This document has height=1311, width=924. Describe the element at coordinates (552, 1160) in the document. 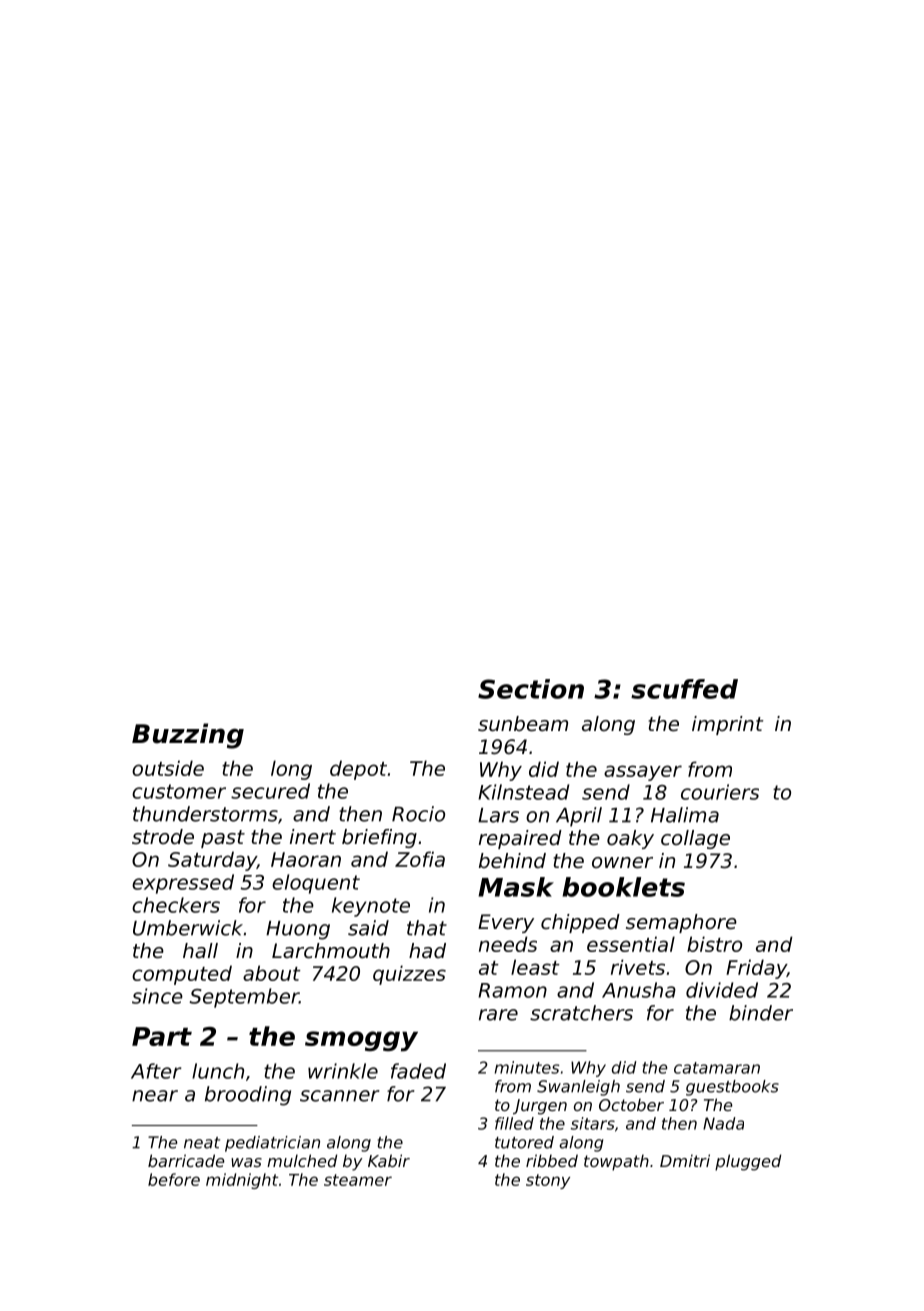

I see `ribbed` at that location.
